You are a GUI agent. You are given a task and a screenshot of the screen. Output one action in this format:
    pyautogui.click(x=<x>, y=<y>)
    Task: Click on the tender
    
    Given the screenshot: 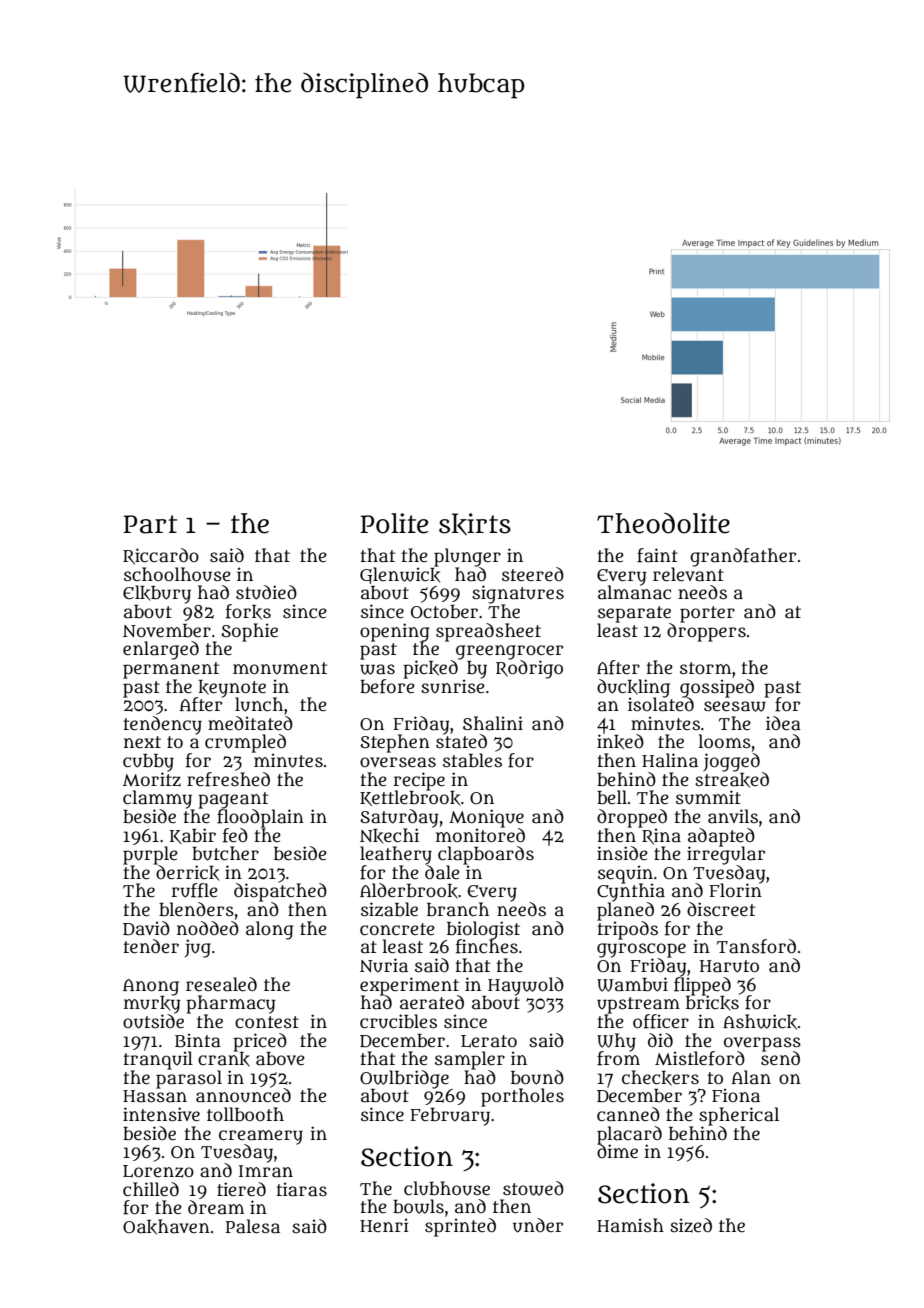 What is the action you would take?
    pyautogui.click(x=151, y=946)
